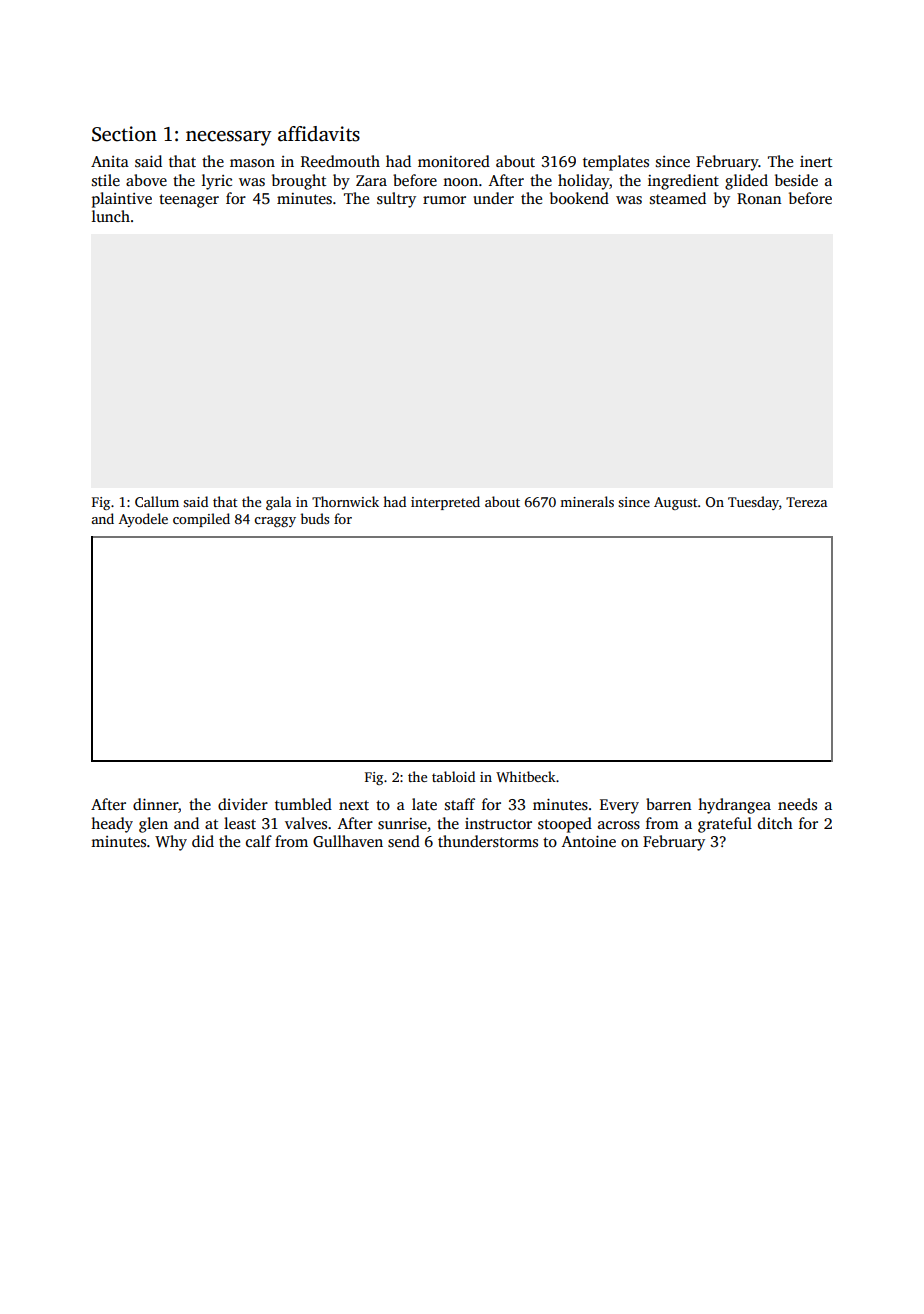 This screenshot has height=1314, width=924. Describe the element at coordinates (587, 501) in the screenshot. I see `minerals` at that location.
